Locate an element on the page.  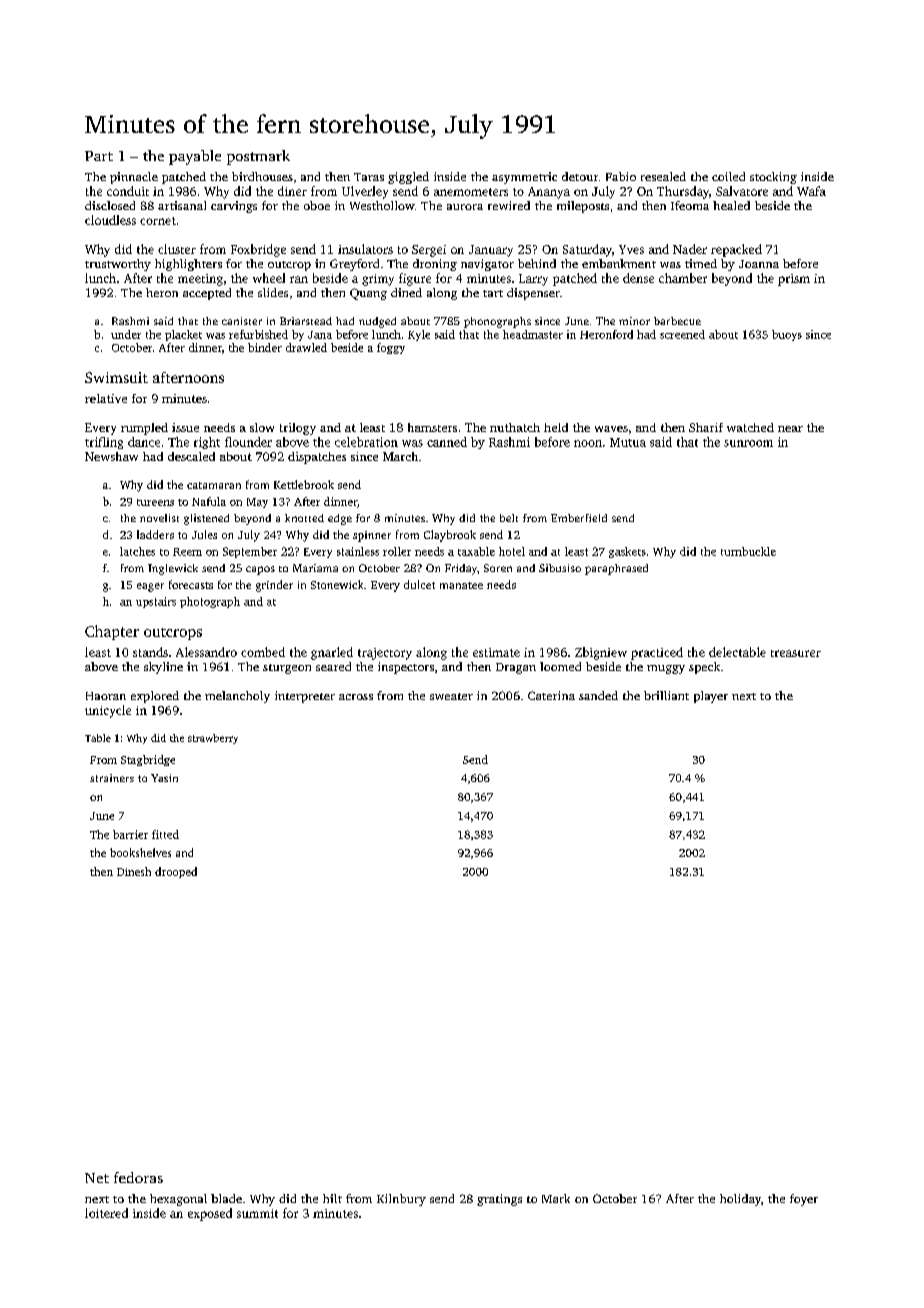
strainers is located at coordinates (112, 778).
